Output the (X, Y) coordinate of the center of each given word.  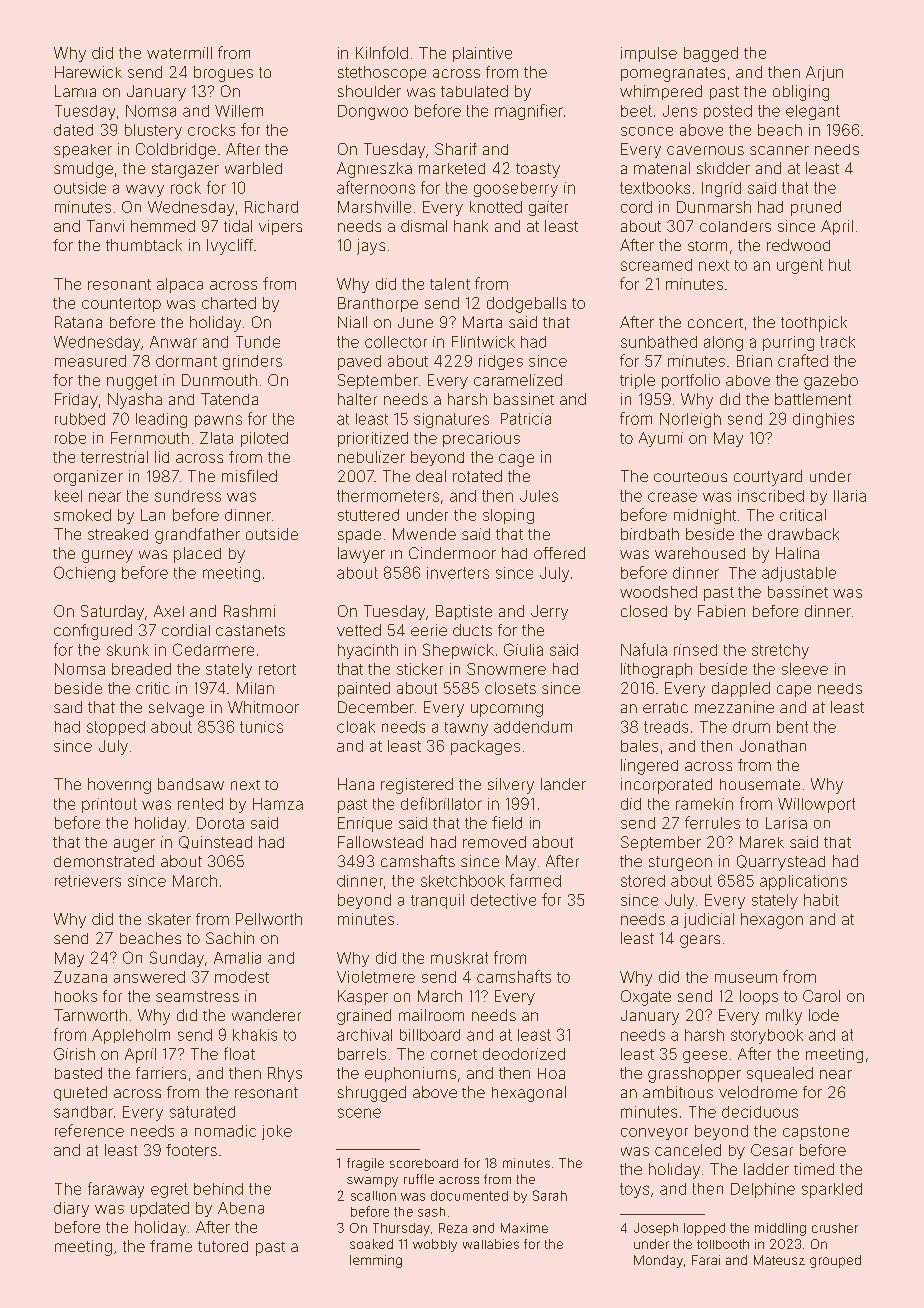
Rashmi (249, 611)
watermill (179, 53)
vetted (359, 630)
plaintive (482, 54)
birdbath (650, 534)
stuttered (368, 515)
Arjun (824, 73)
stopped (116, 728)
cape (794, 691)
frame (171, 1246)
